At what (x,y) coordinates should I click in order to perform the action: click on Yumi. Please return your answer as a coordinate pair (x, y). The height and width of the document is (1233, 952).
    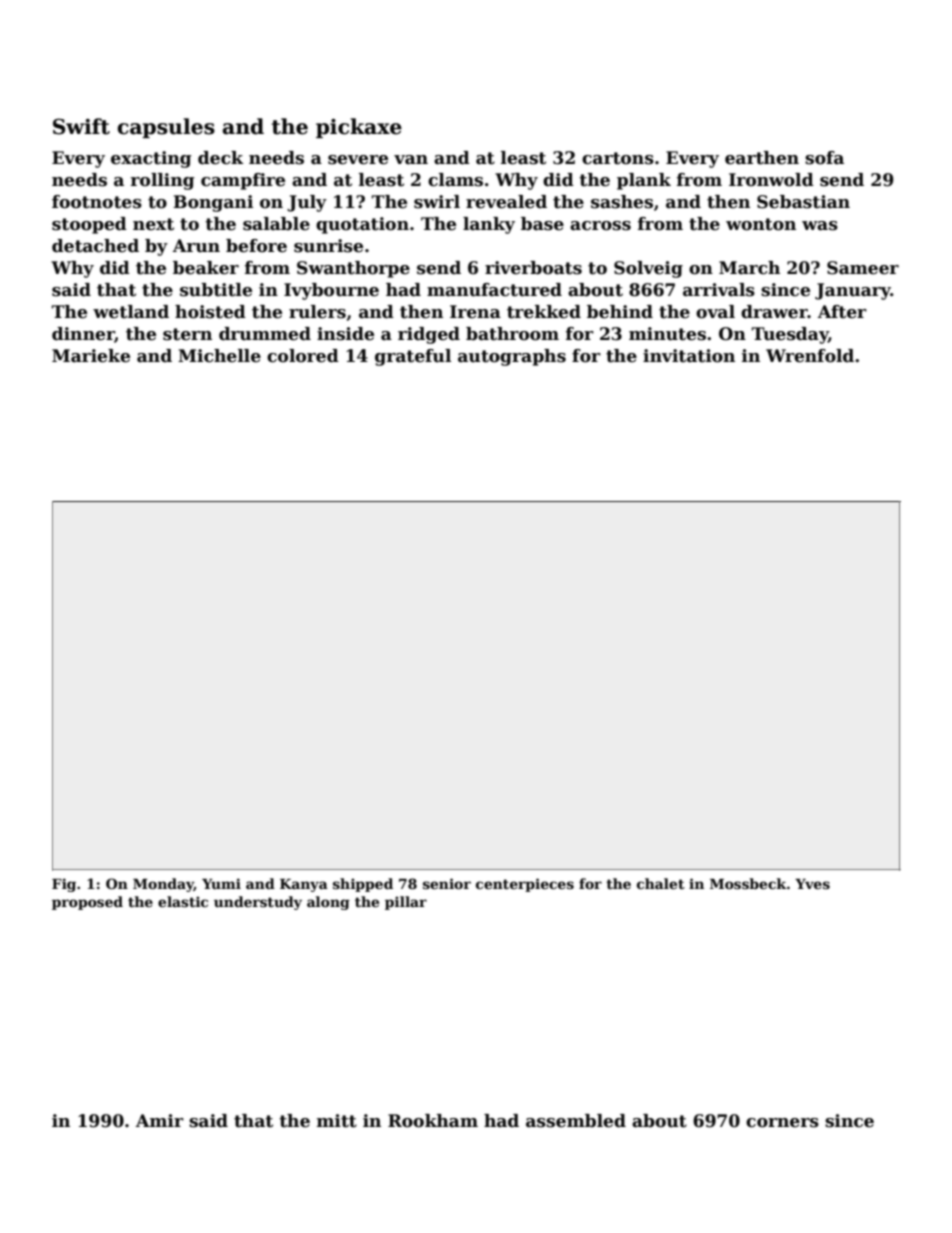
    Looking at the image, I should click on (221, 883).
